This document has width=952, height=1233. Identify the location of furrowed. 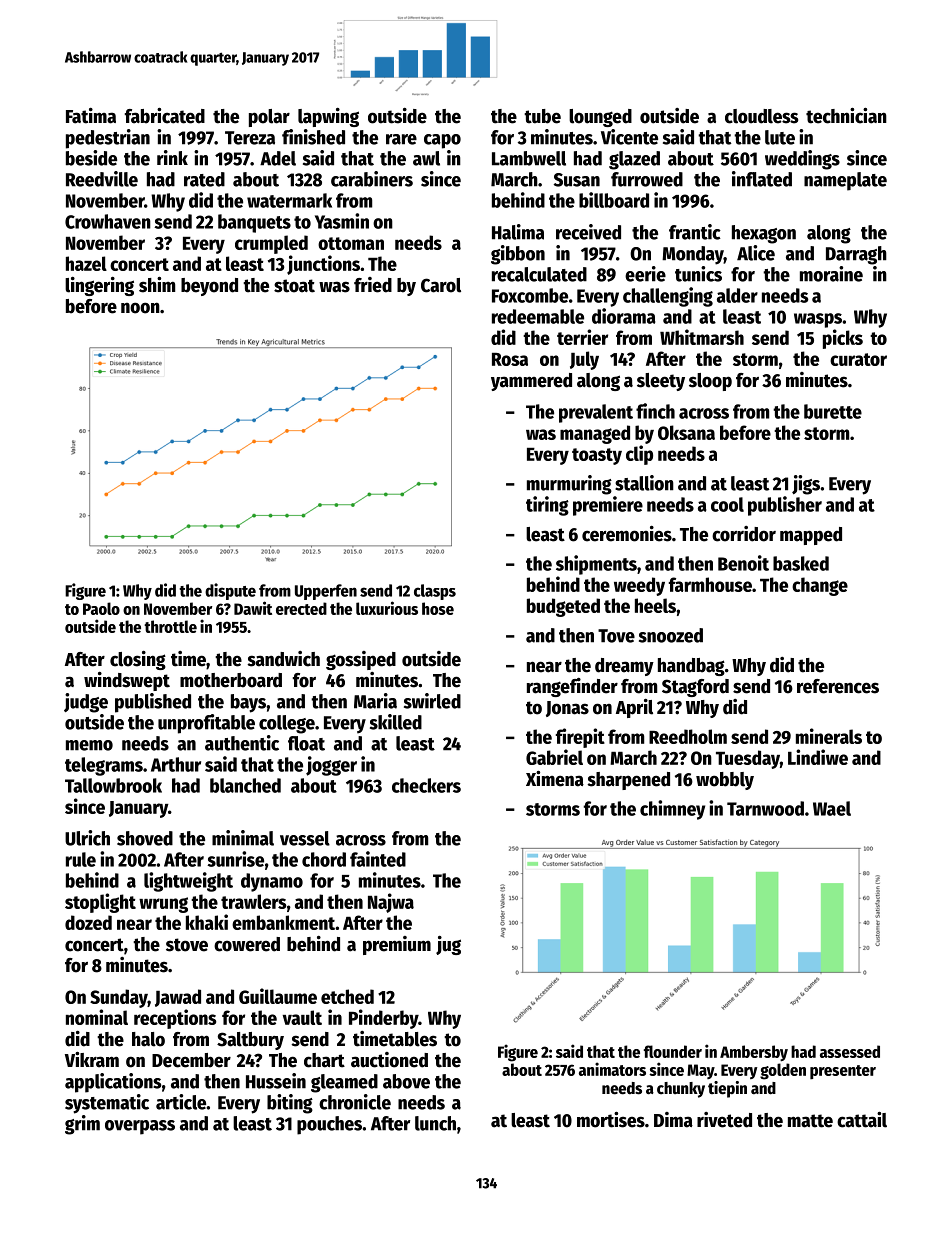
(647, 179).
